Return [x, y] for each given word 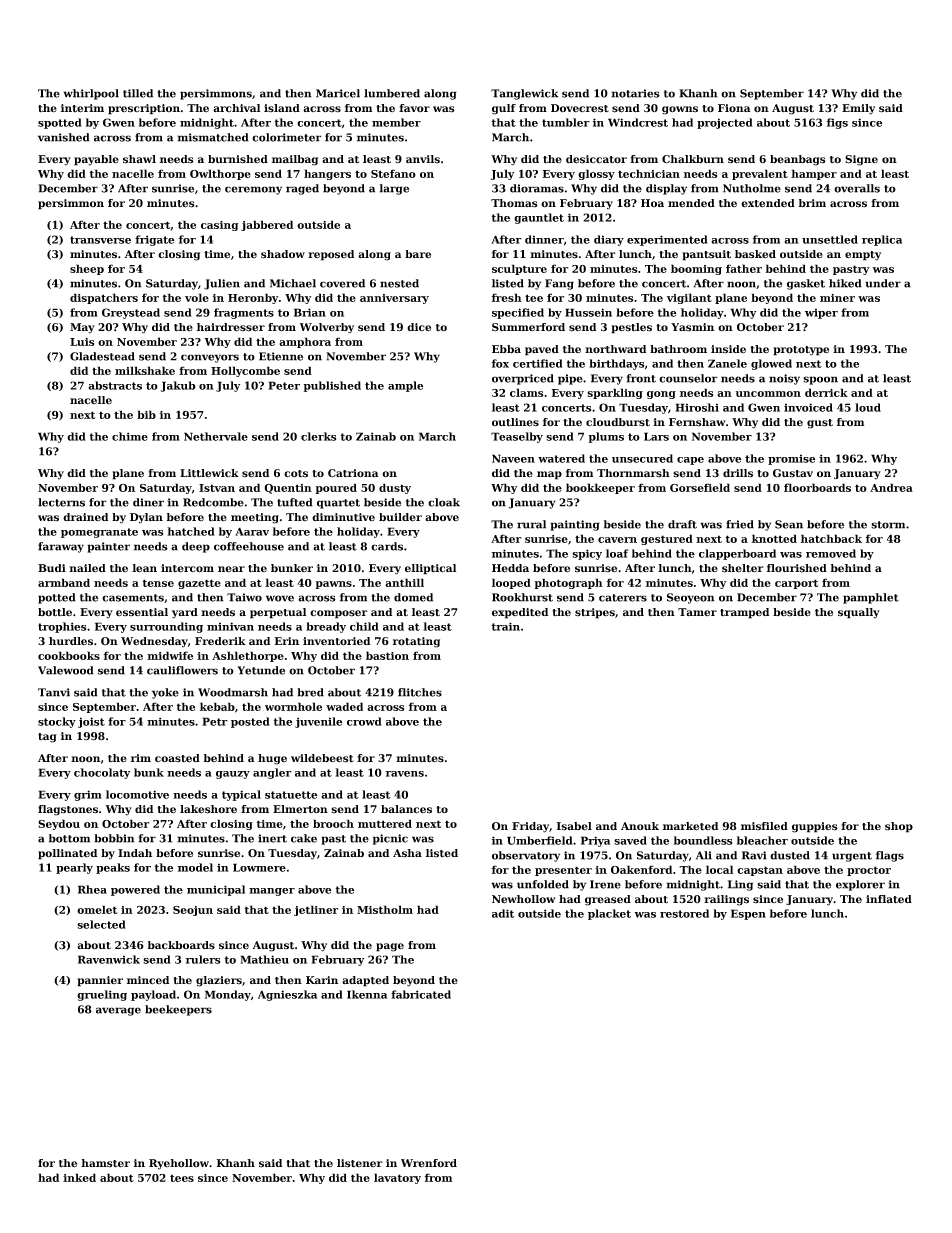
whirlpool [91, 94]
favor [414, 108]
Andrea [891, 487]
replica [882, 240]
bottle [55, 612]
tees [182, 1178]
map [549, 475]
